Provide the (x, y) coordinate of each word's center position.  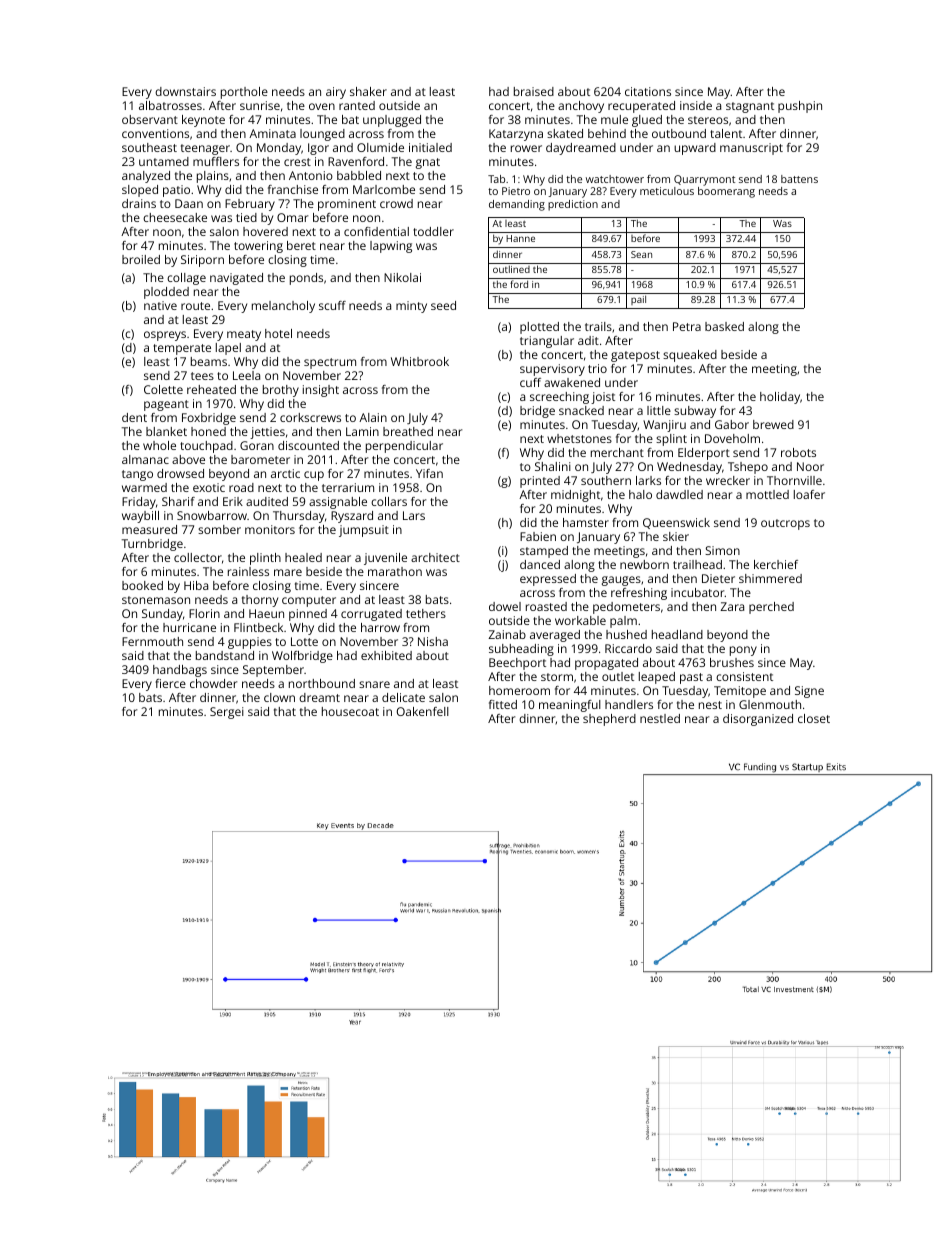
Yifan (429, 473)
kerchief (776, 564)
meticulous (667, 191)
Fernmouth (152, 641)
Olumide (380, 147)
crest (297, 162)
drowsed (180, 473)
